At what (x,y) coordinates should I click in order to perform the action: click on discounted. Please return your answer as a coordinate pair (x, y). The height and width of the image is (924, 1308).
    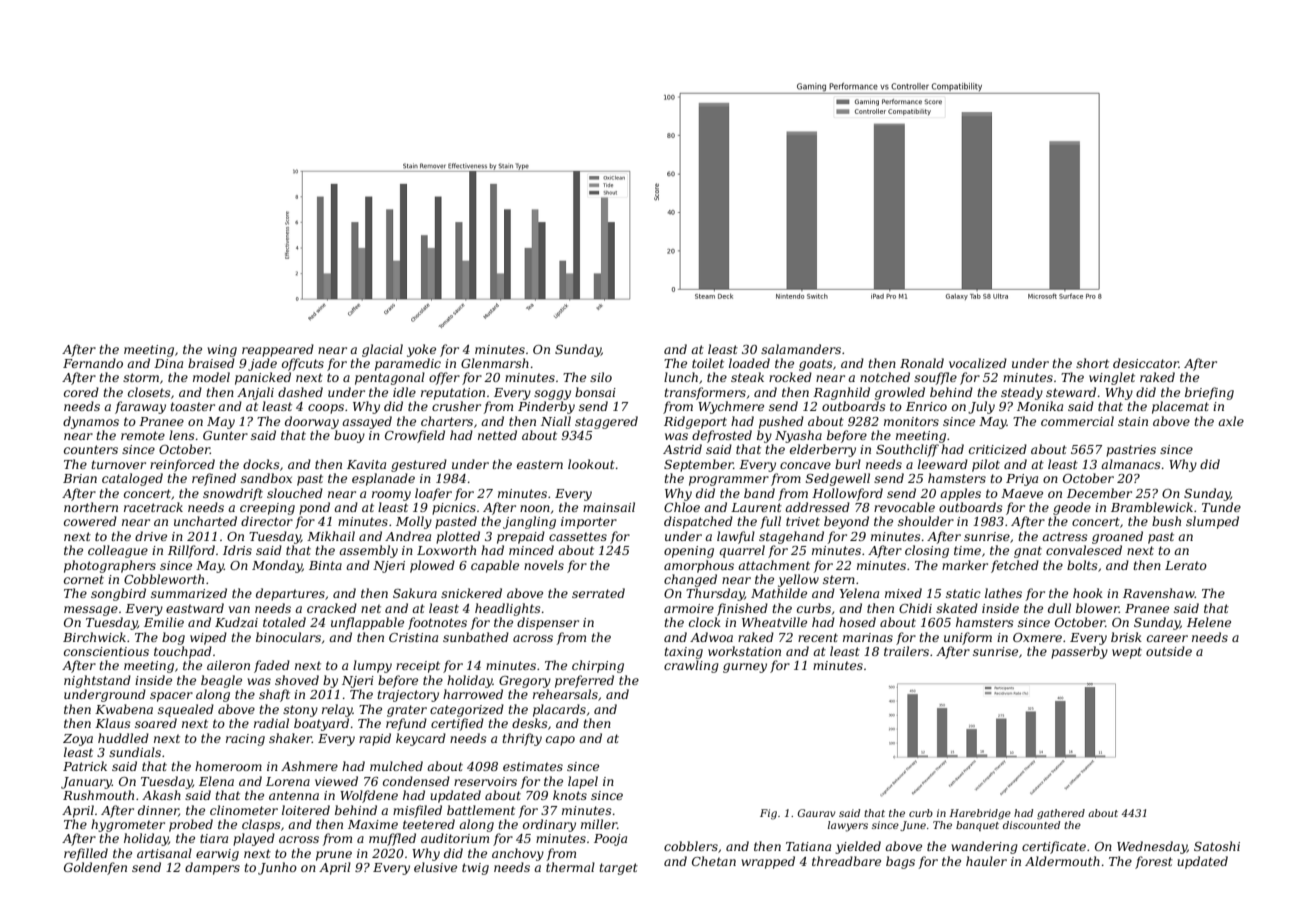
    Looking at the image, I should click on (1031, 825).
